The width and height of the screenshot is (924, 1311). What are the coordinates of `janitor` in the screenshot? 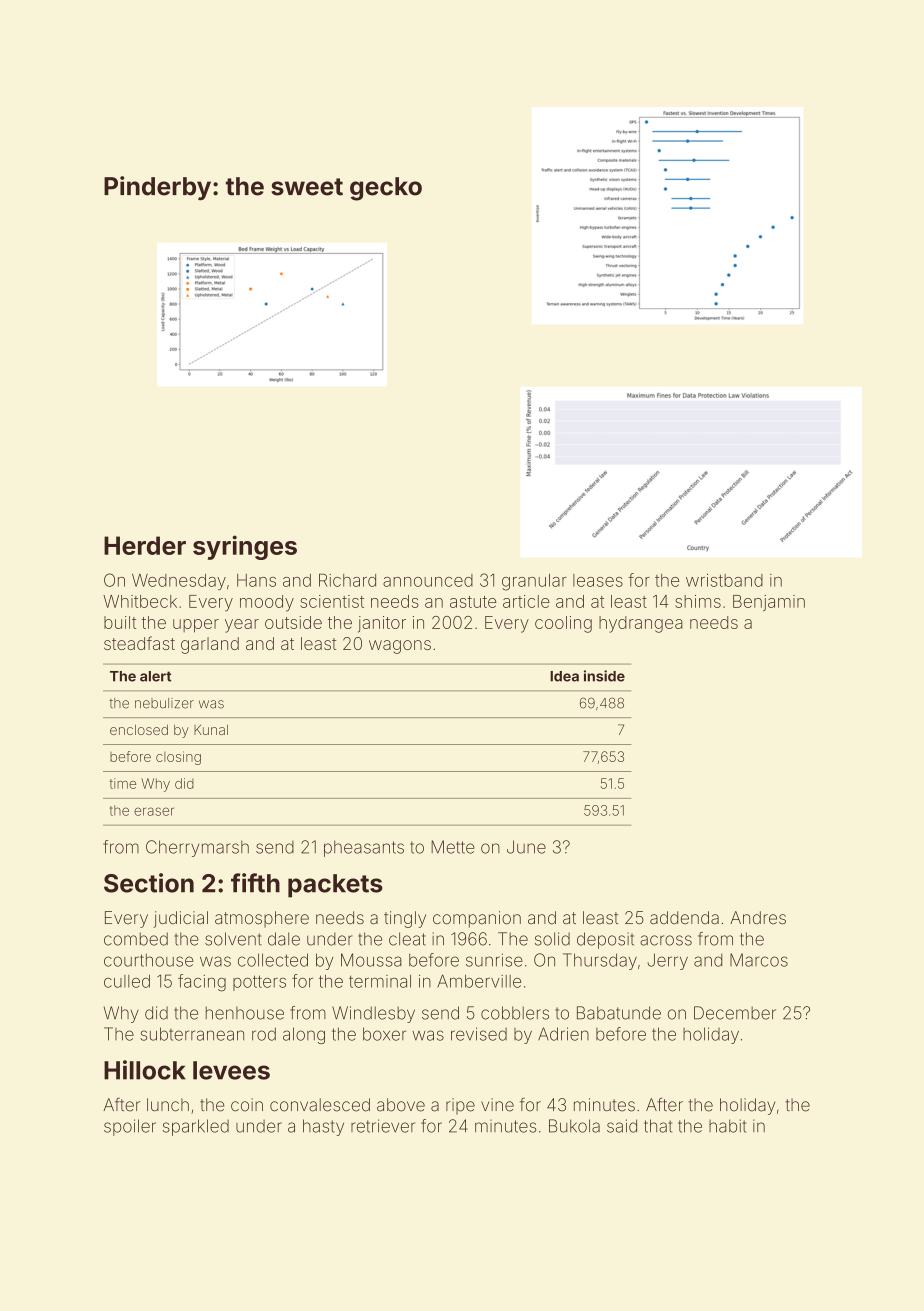 It's located at (382, 624).
